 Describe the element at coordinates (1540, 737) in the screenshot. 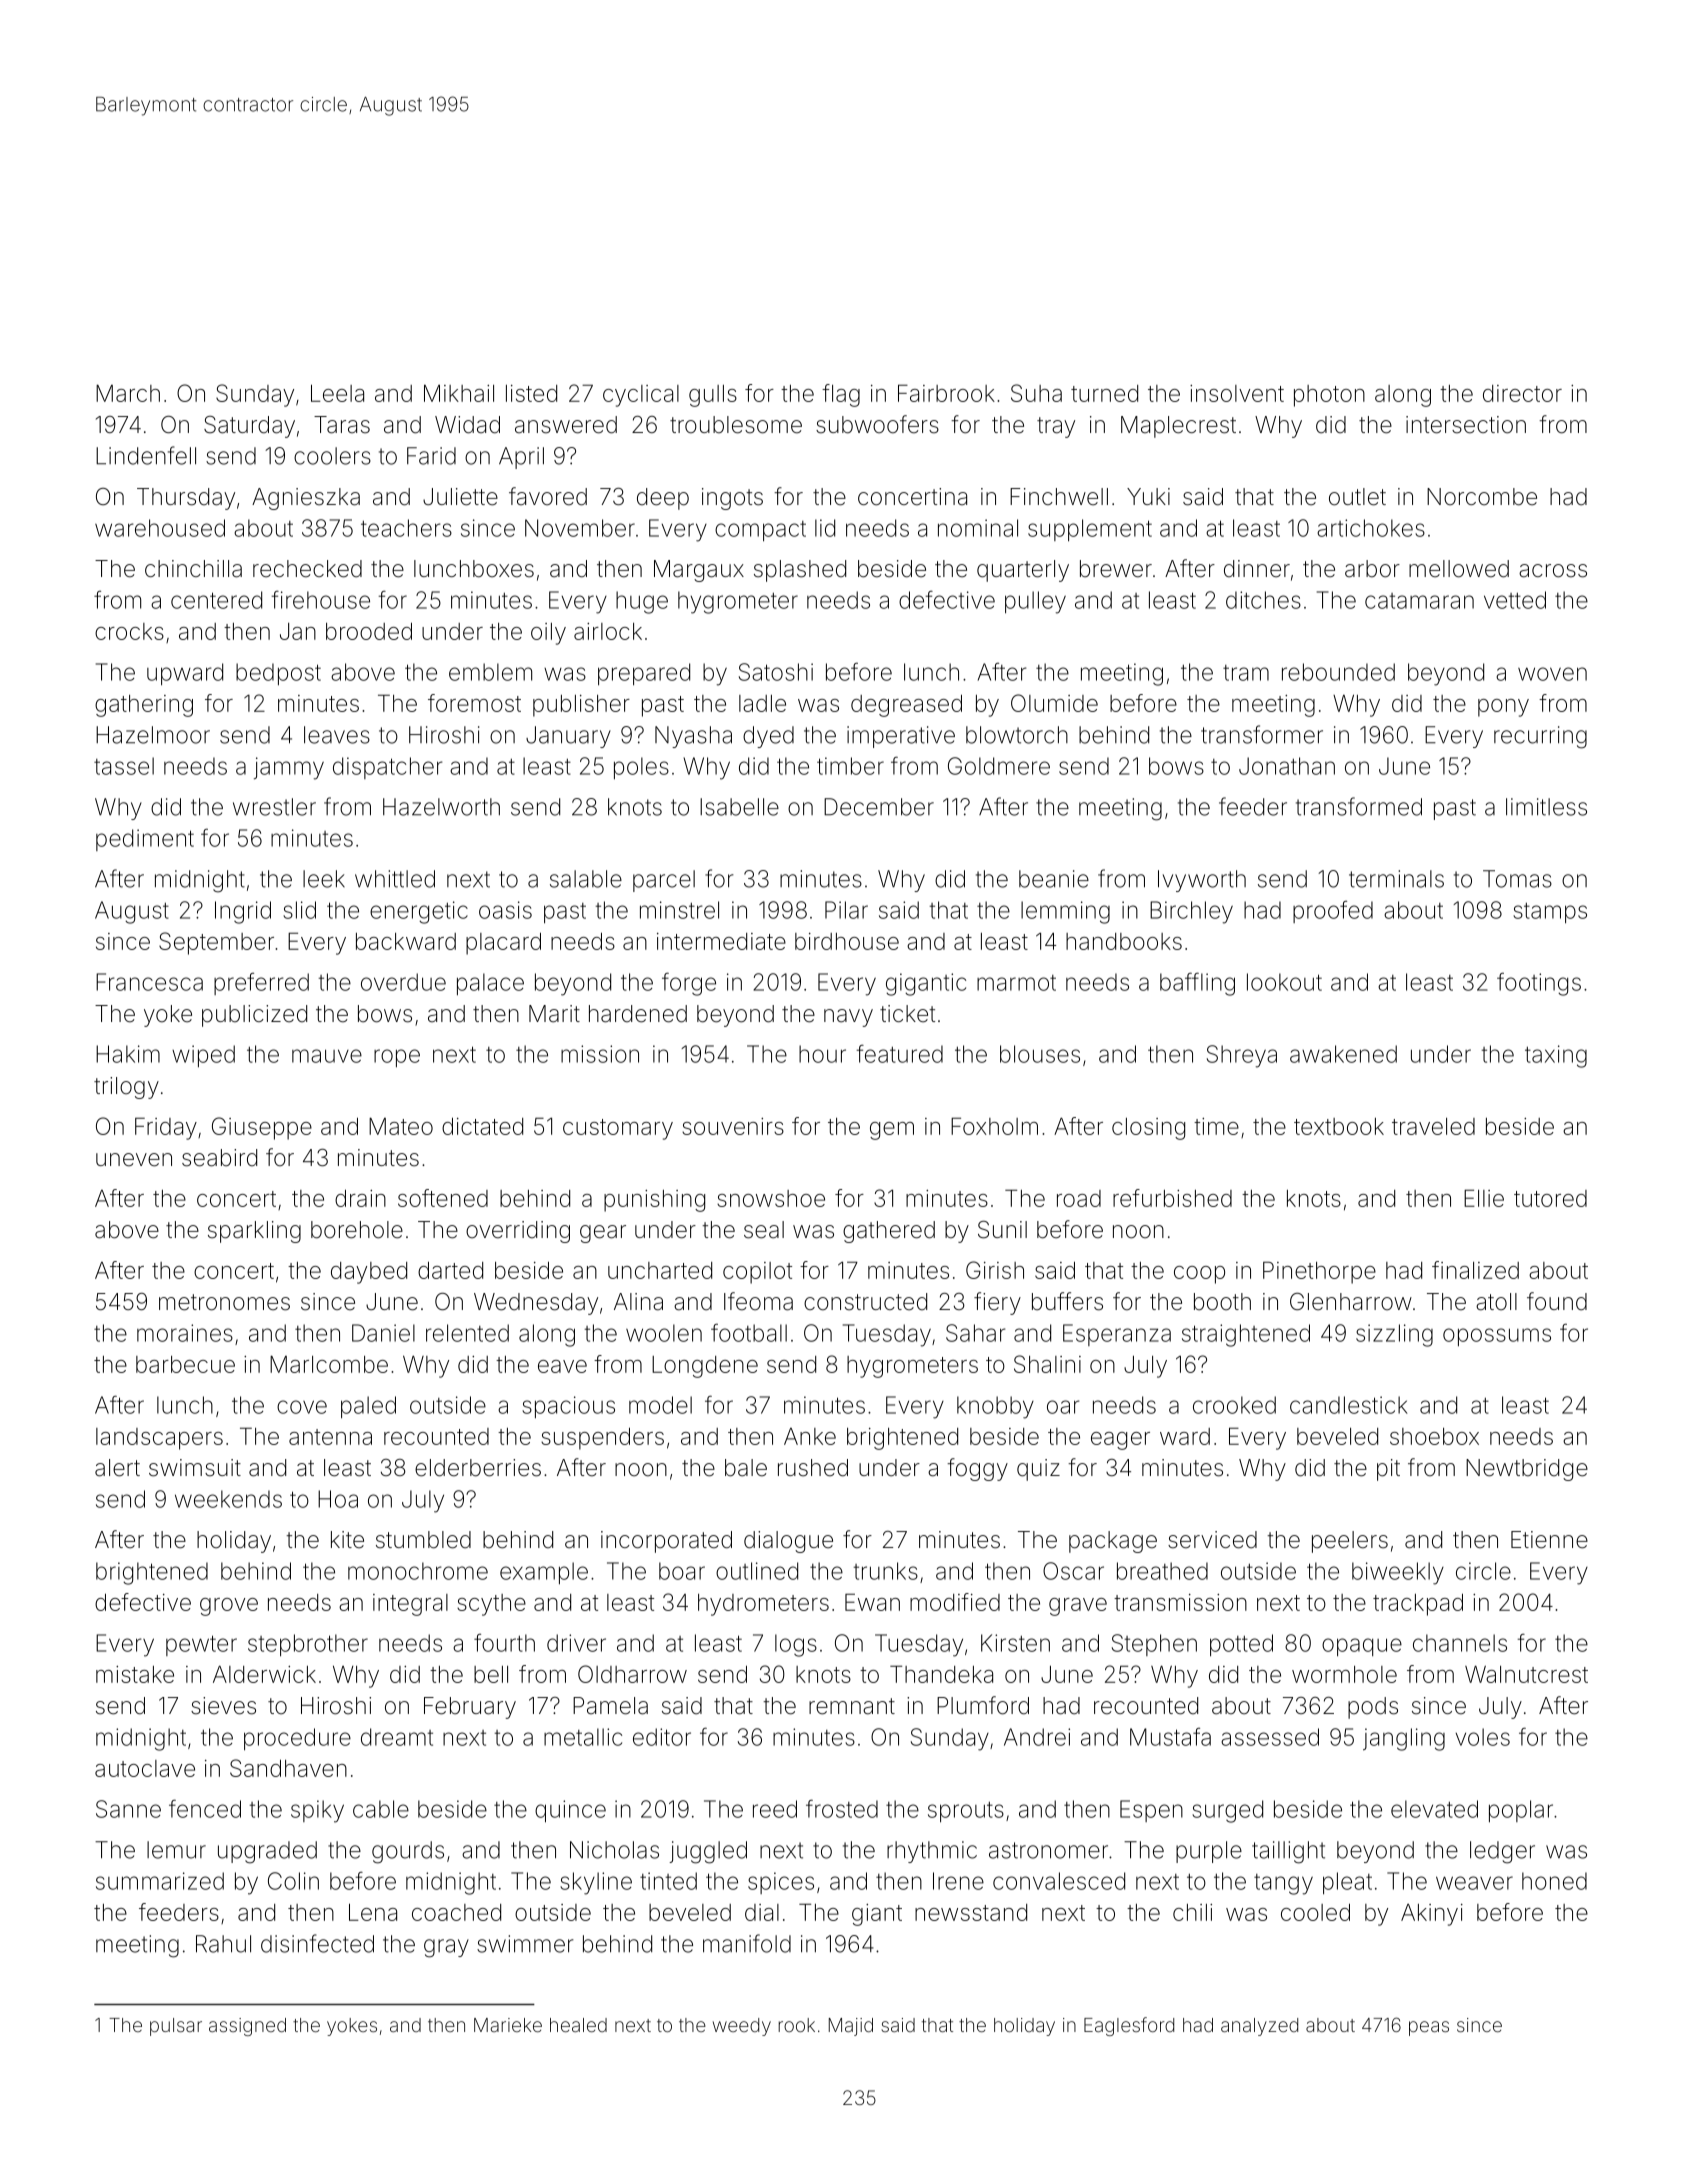

I see `recurring` at that location.
